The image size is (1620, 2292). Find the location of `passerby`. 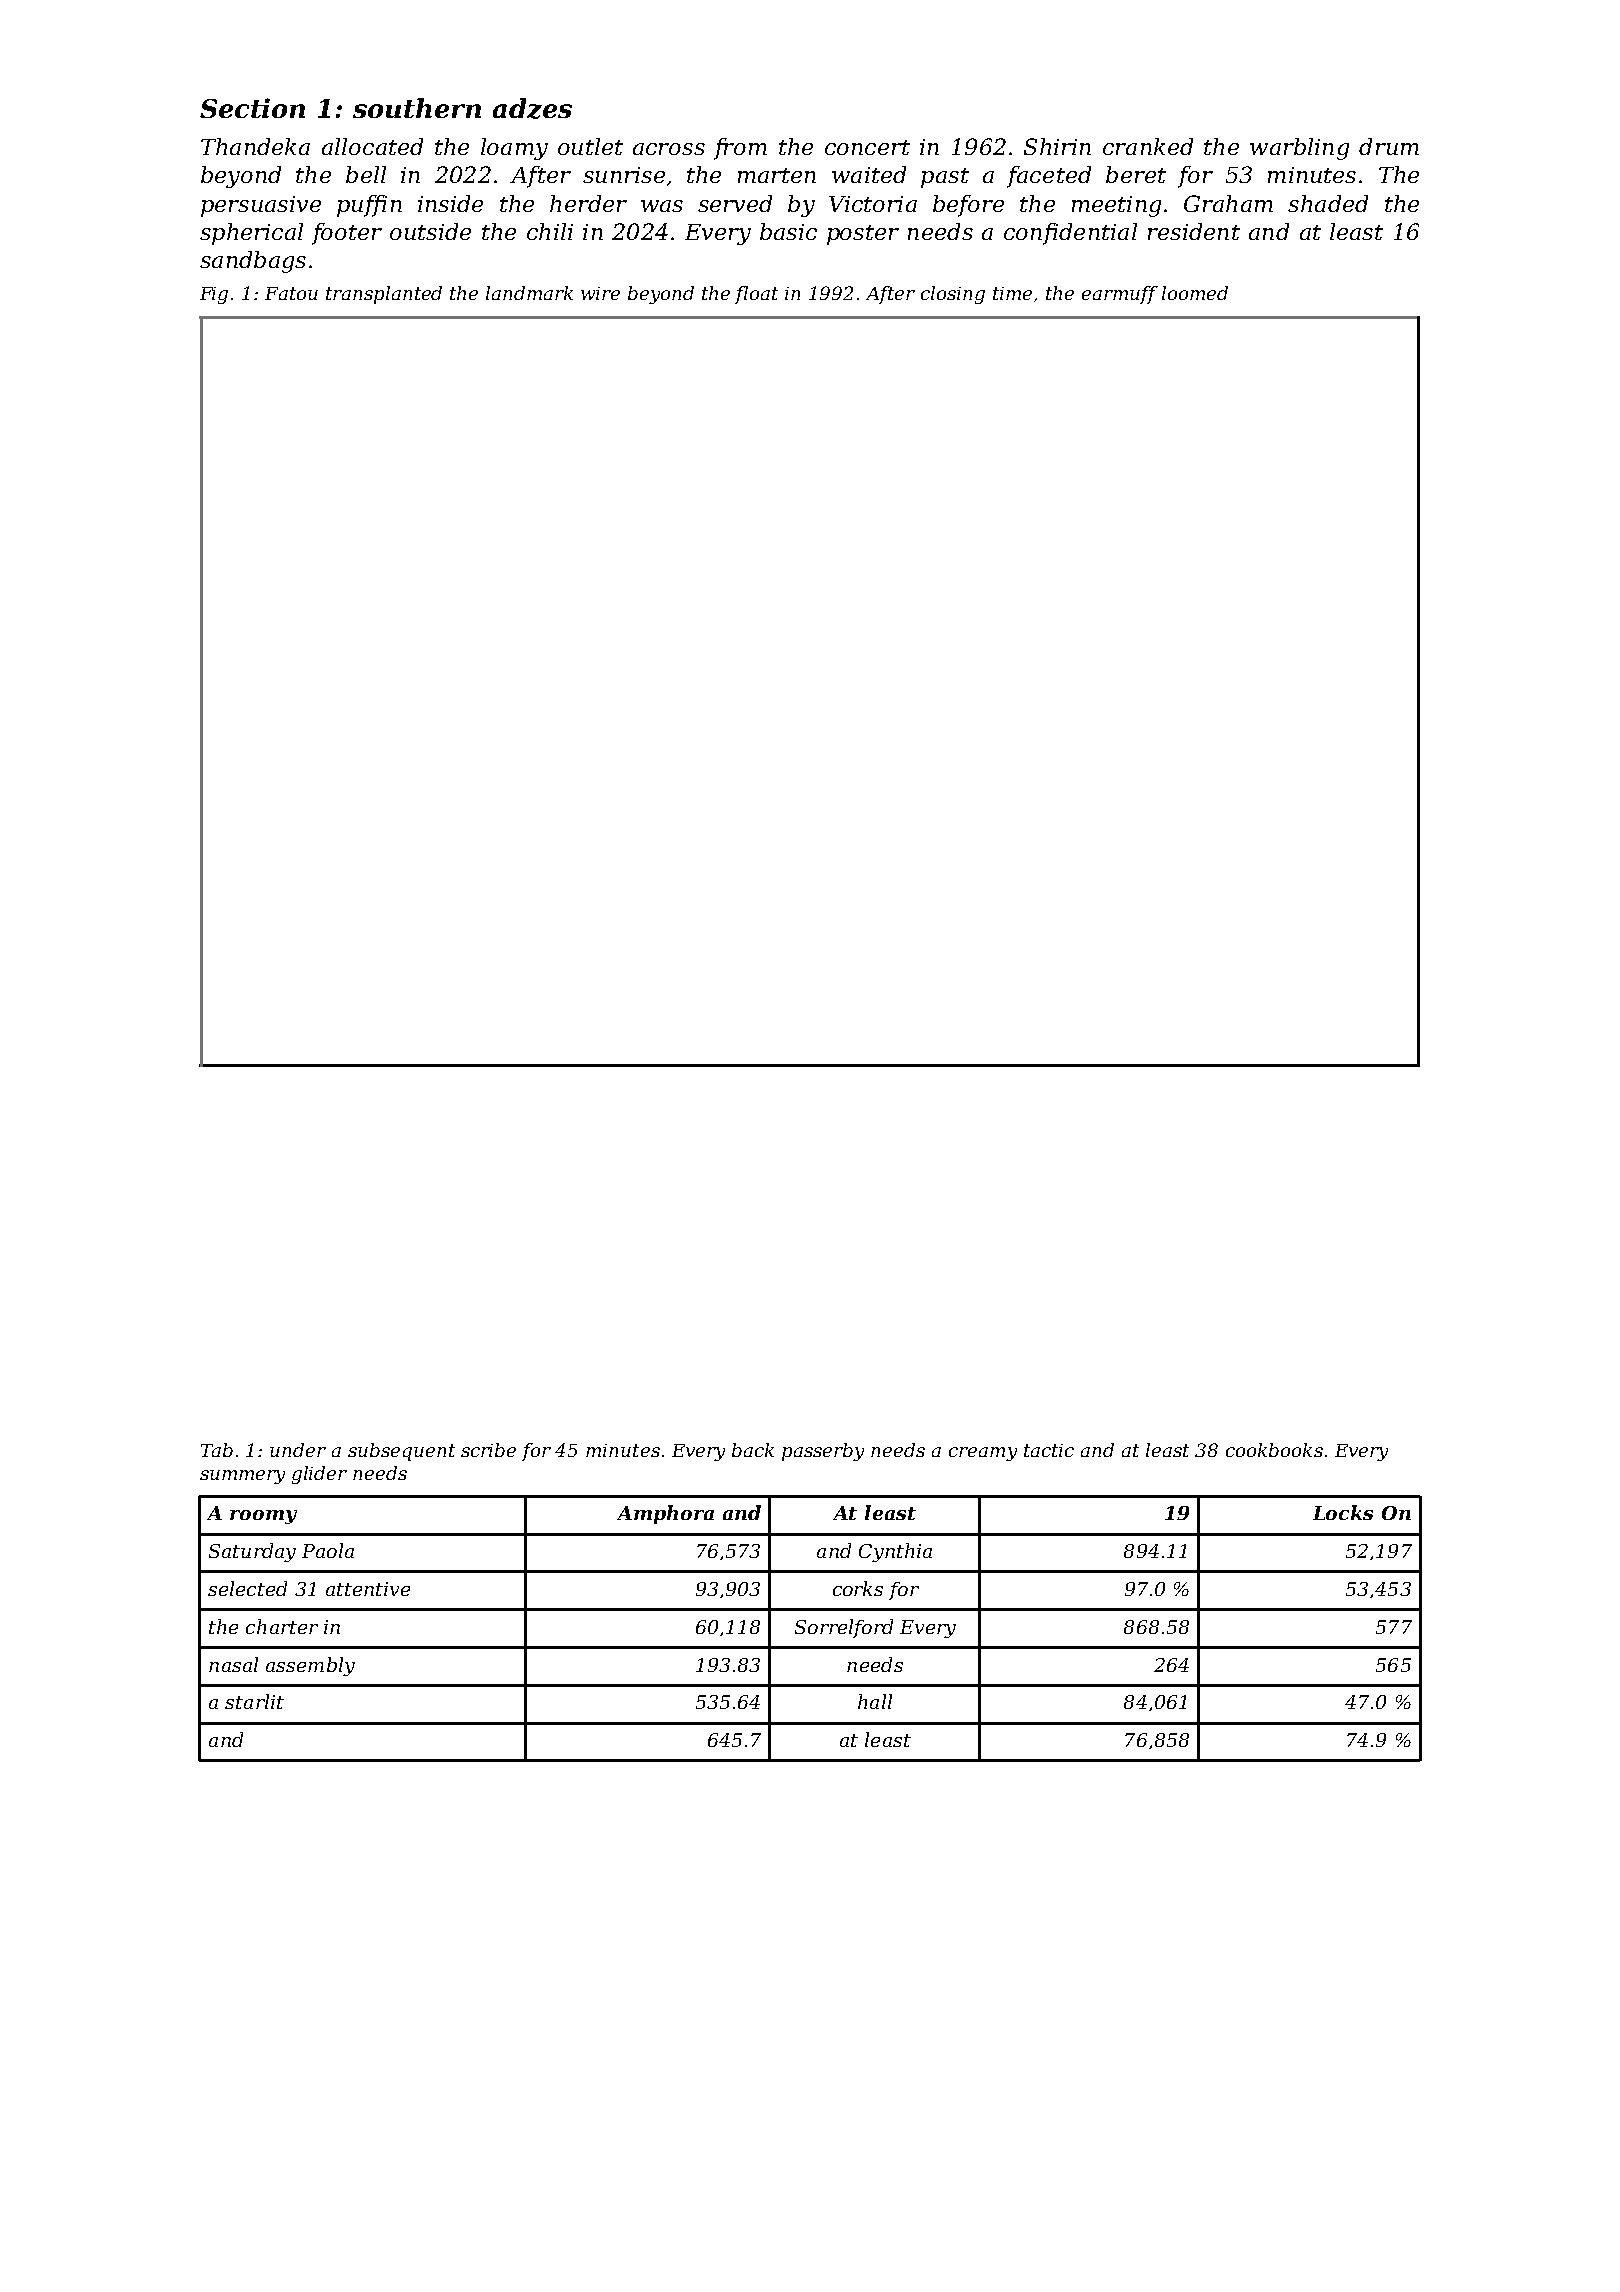

passerby is located at coordinates (823, 1452).
